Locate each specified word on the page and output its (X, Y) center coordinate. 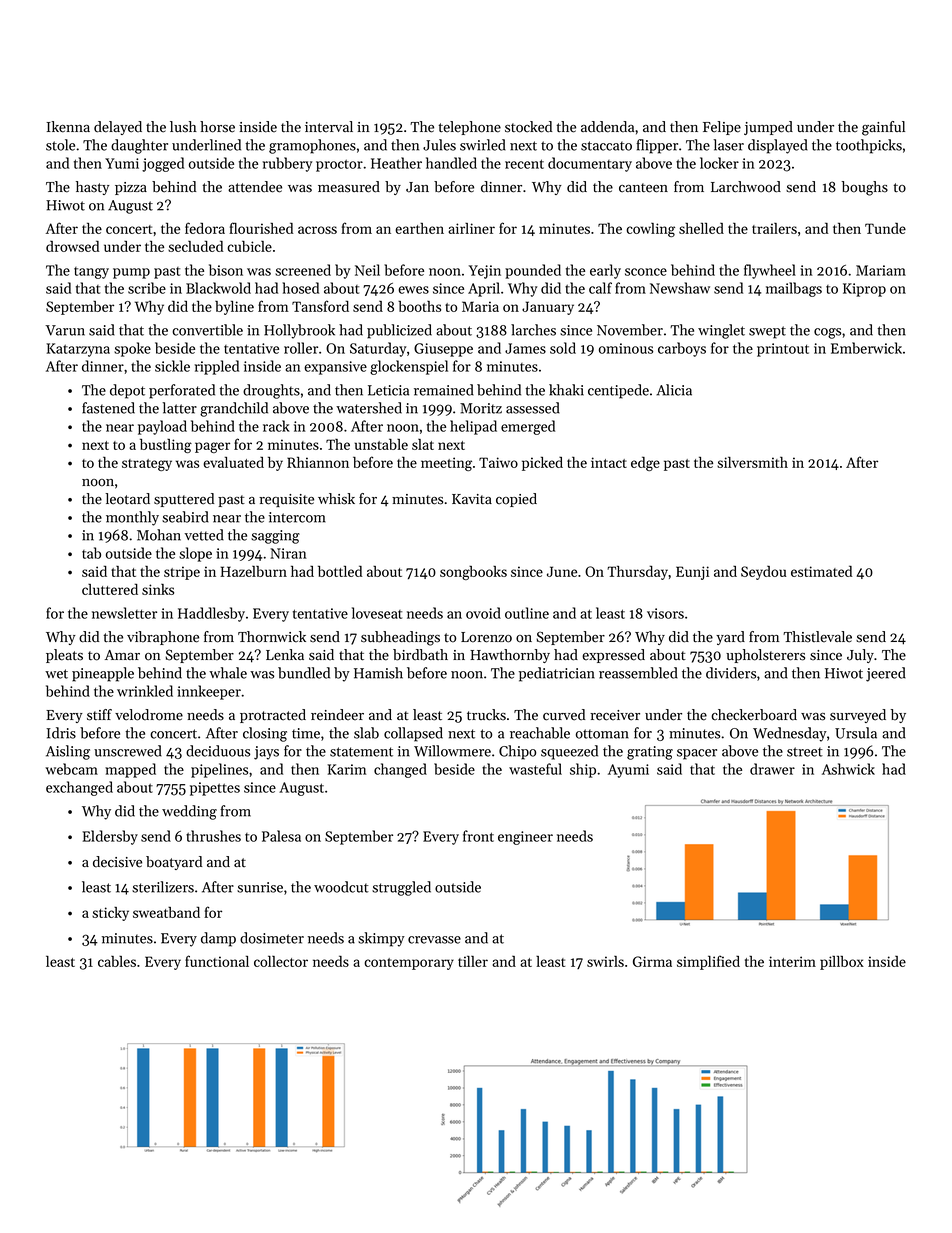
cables (117, 961)
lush (183, 127)
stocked (528, 127)
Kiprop (864, 290)
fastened (108, 408)
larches (533, 330)
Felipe (722, 128)
